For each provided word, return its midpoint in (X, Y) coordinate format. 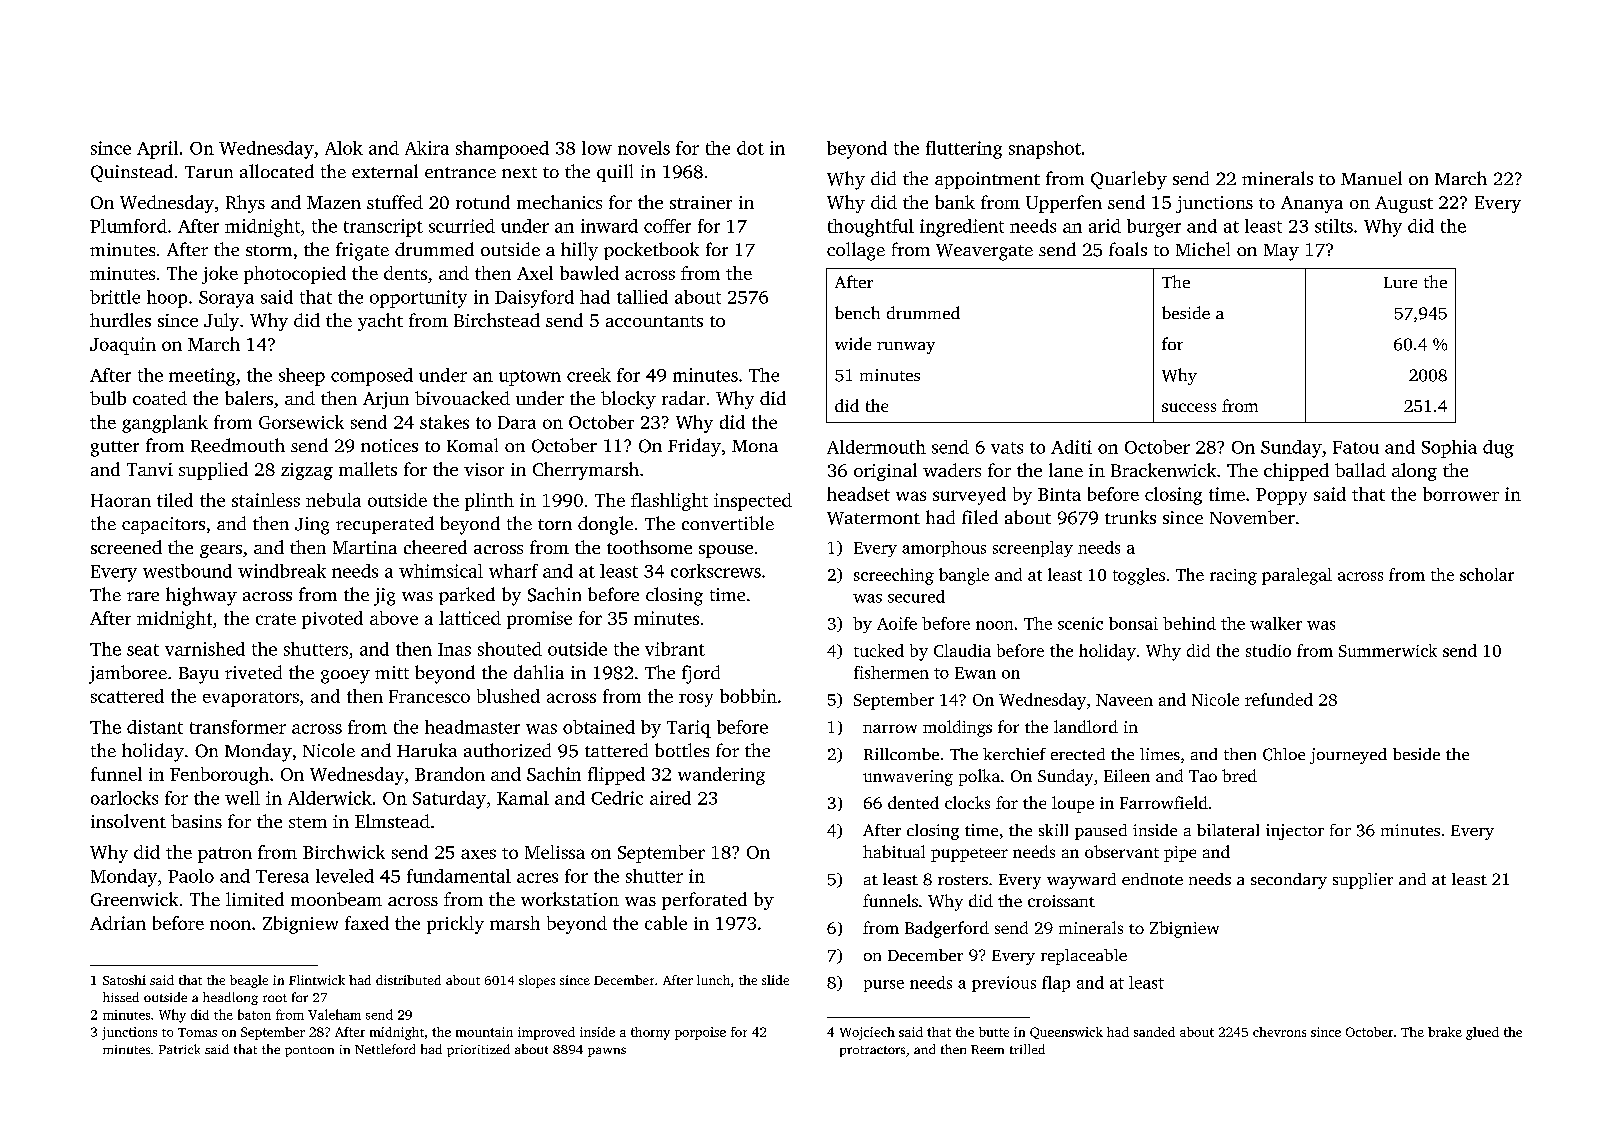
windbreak (282, 571)
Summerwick (1388, 650)
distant (155, 727)
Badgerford (947, 929)
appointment (987, 180)
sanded (1154, 1032)
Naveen (1124, 700)
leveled (345, 876)
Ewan (975, 673)
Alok (344, 148)
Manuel (1371, 178)
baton (254, 1014)
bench (857, 312)
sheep (302, 377)
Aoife (897, 623)
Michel (1203, 249)
